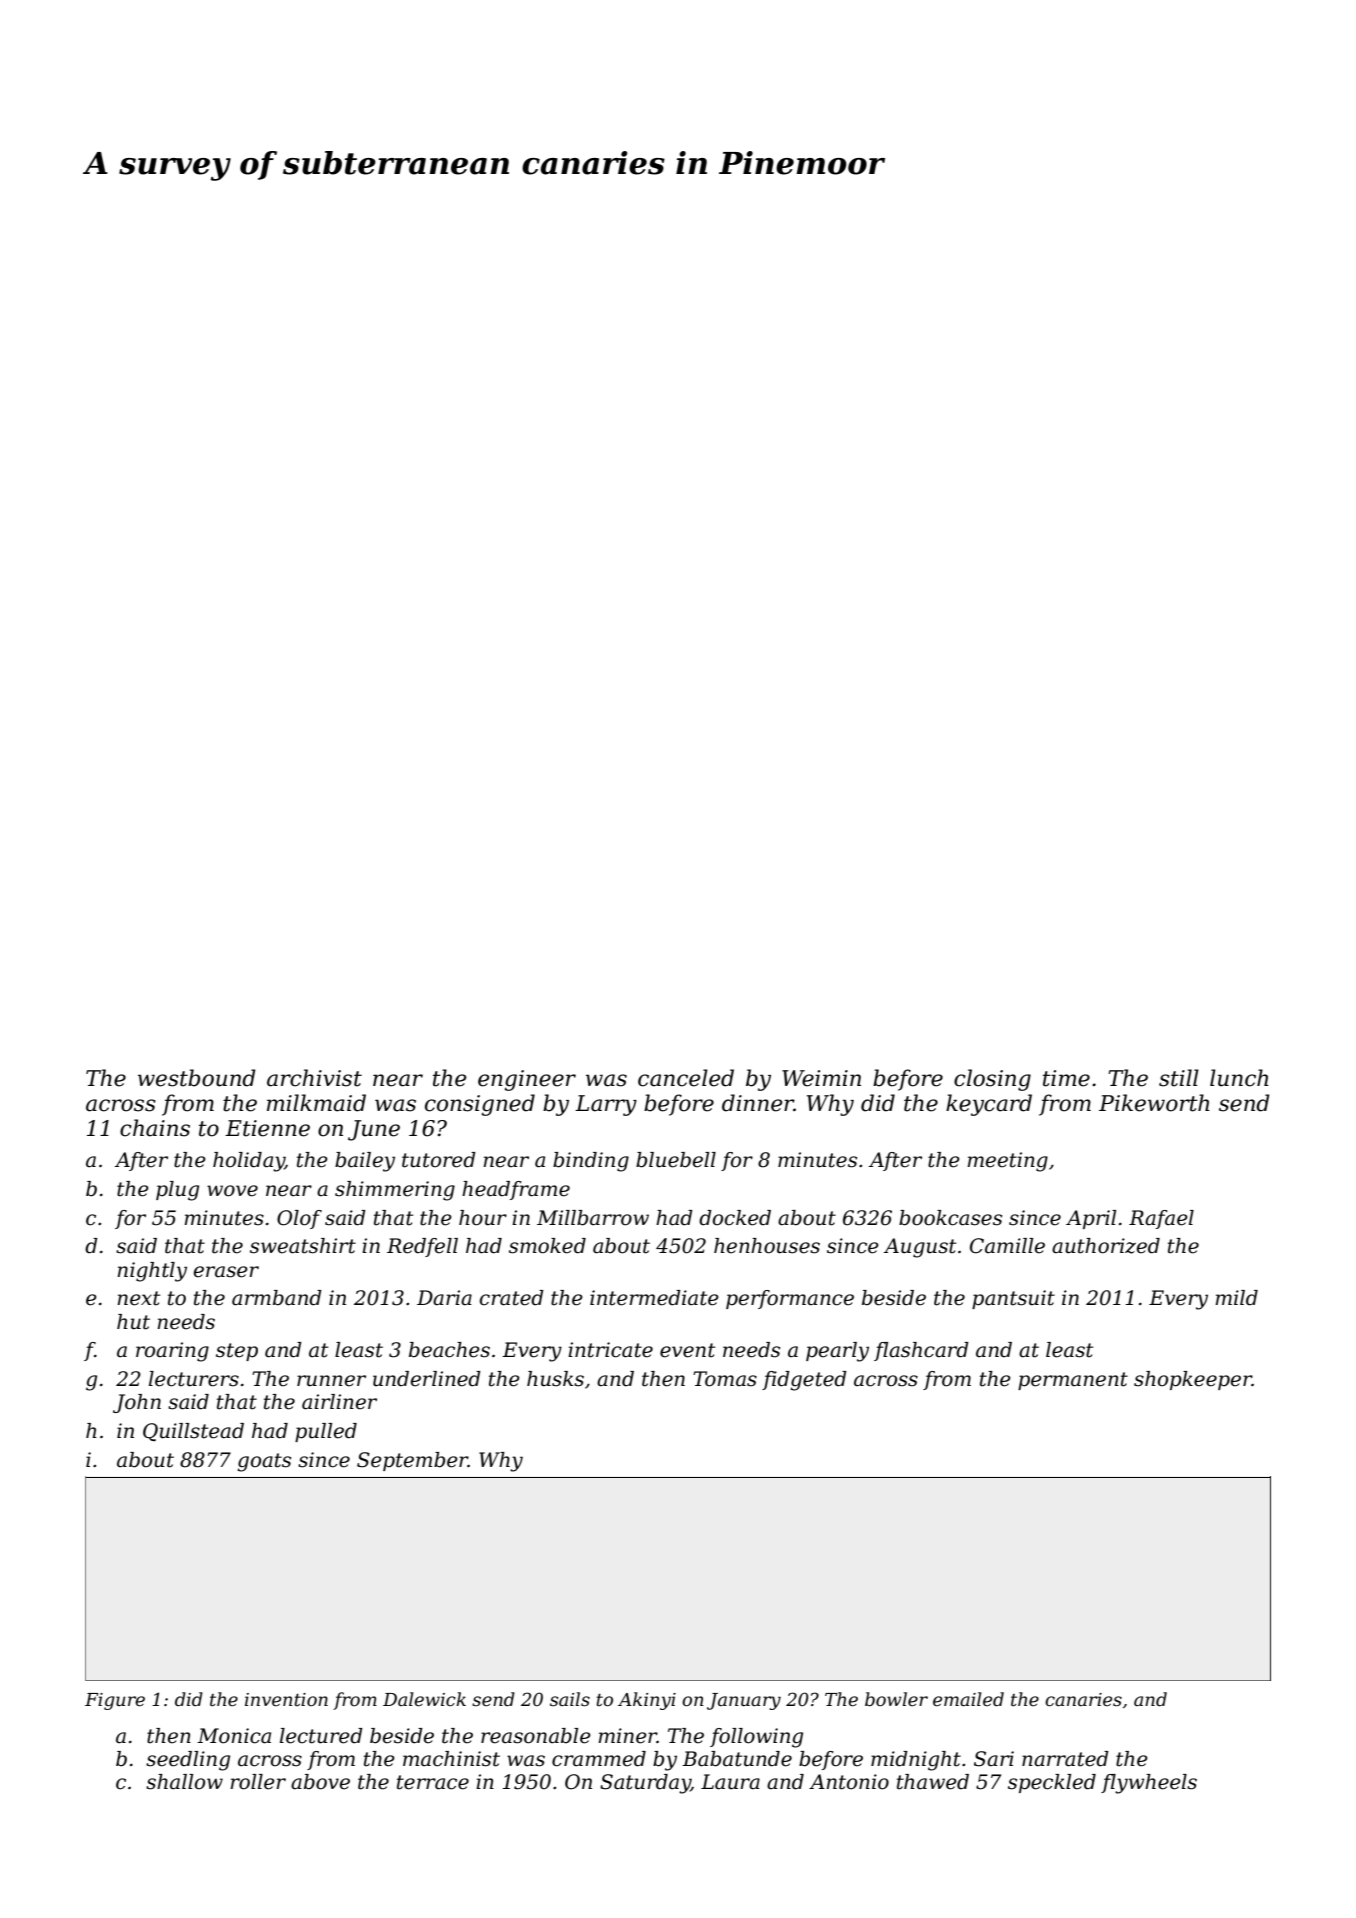 The width and height of the screenshot is (1356, 1918). What do you see at coordinates (1236, 1298) in the screenshot?
I see `mild` at bounding box center [1236, 1298].
